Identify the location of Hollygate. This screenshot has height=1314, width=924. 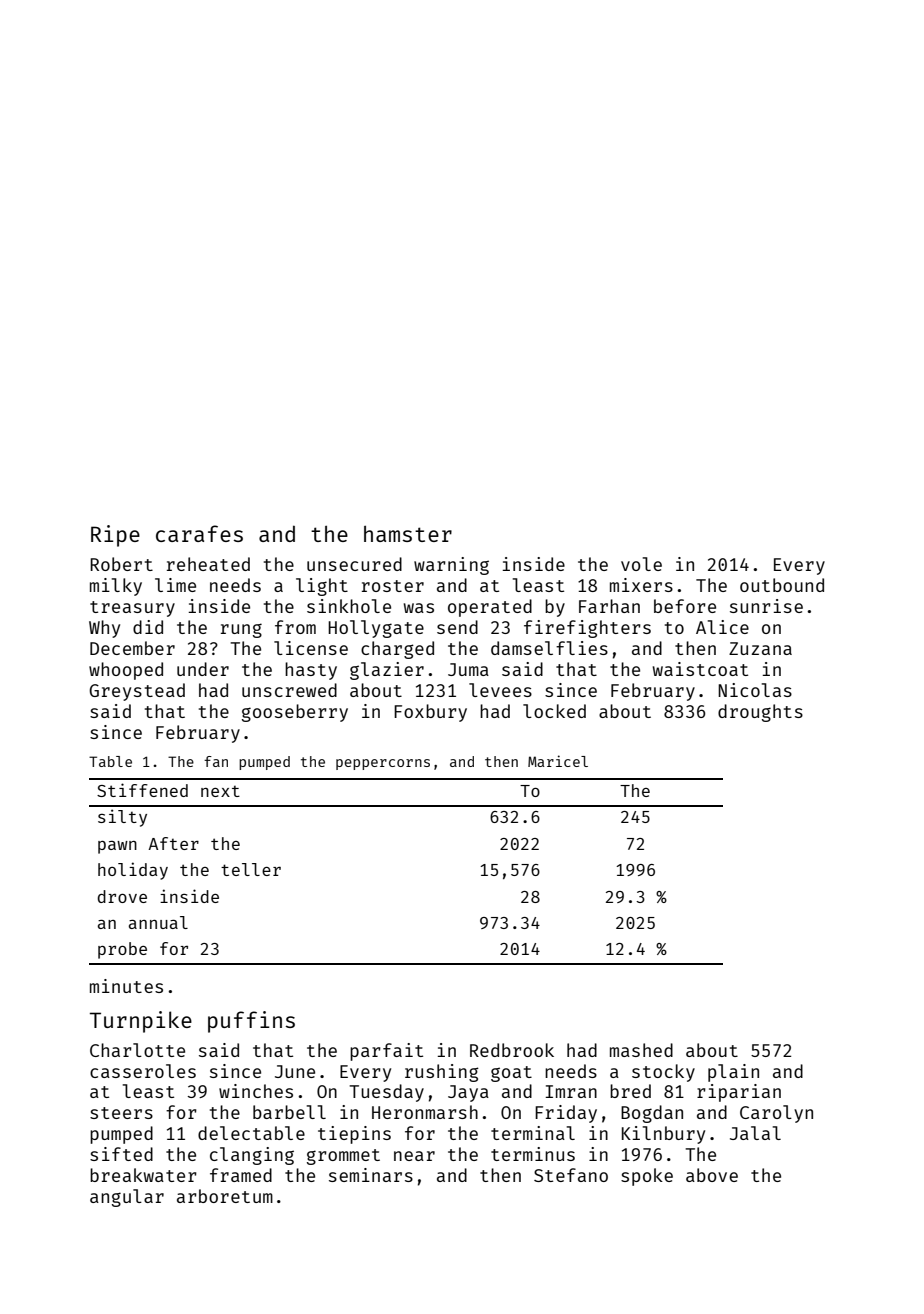
(376, 629).
